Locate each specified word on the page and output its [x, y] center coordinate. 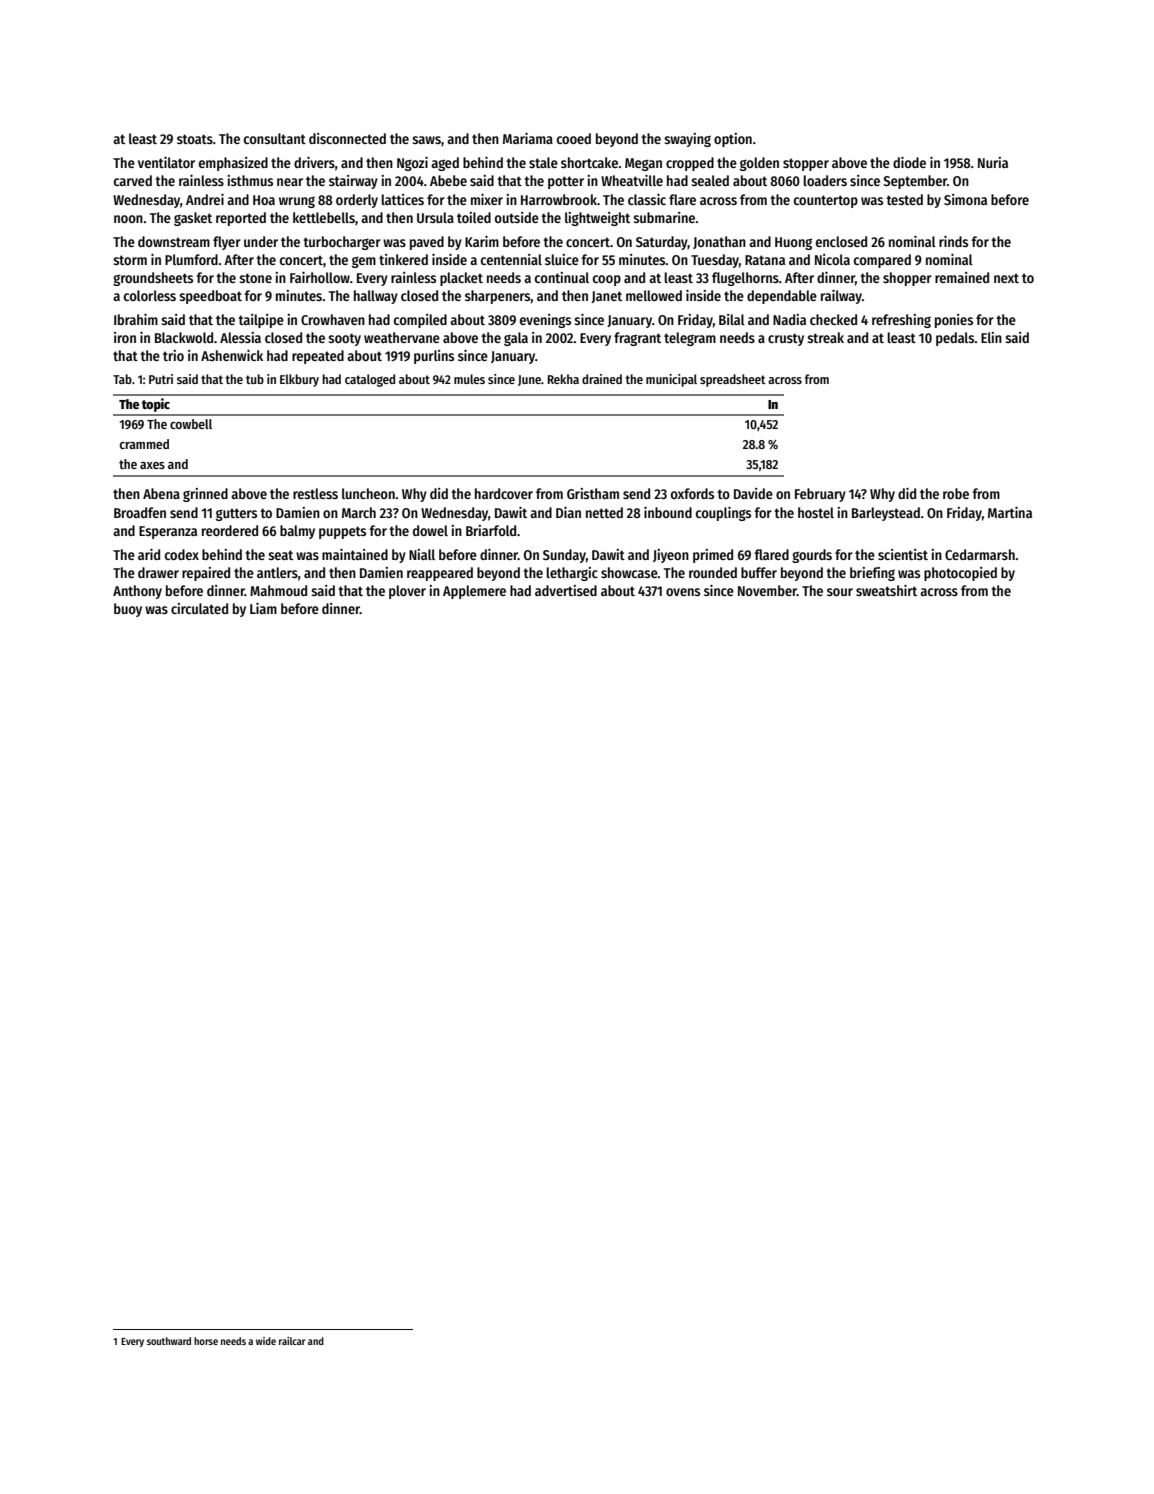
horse [206, 1341]
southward [169, 1341]
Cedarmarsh [980, 554]
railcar [292, 1341]
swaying [687, 140]
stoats [195, 139]
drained [602, 379]
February [820, 495]
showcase [629, 572]
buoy [128, 610]
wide [266, 1341]
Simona [965, 199]
